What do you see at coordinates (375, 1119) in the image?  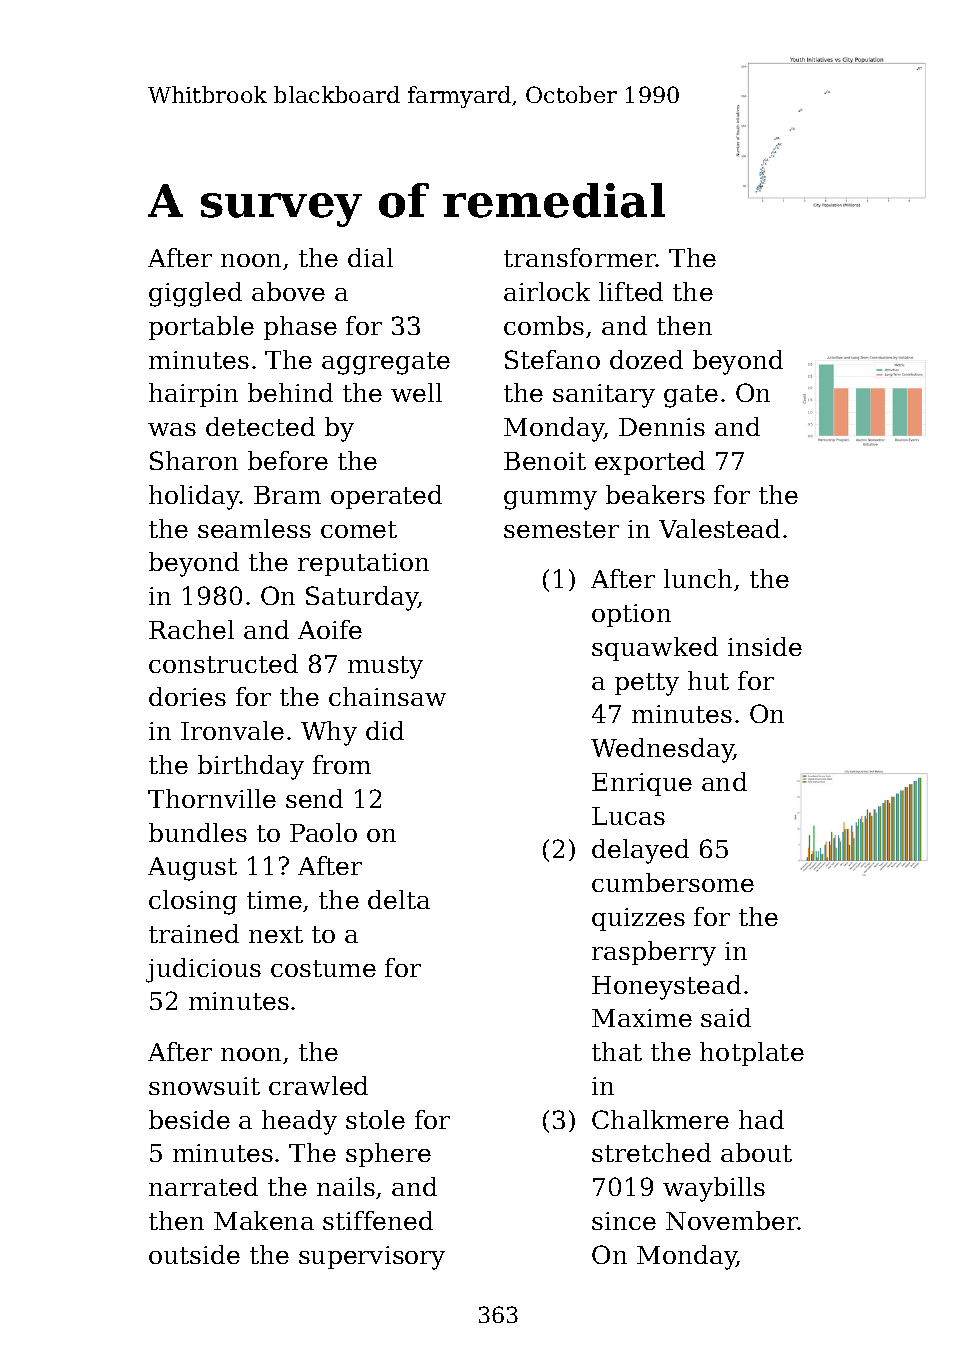 I see `stole` at bounding box center [375, 1119].
